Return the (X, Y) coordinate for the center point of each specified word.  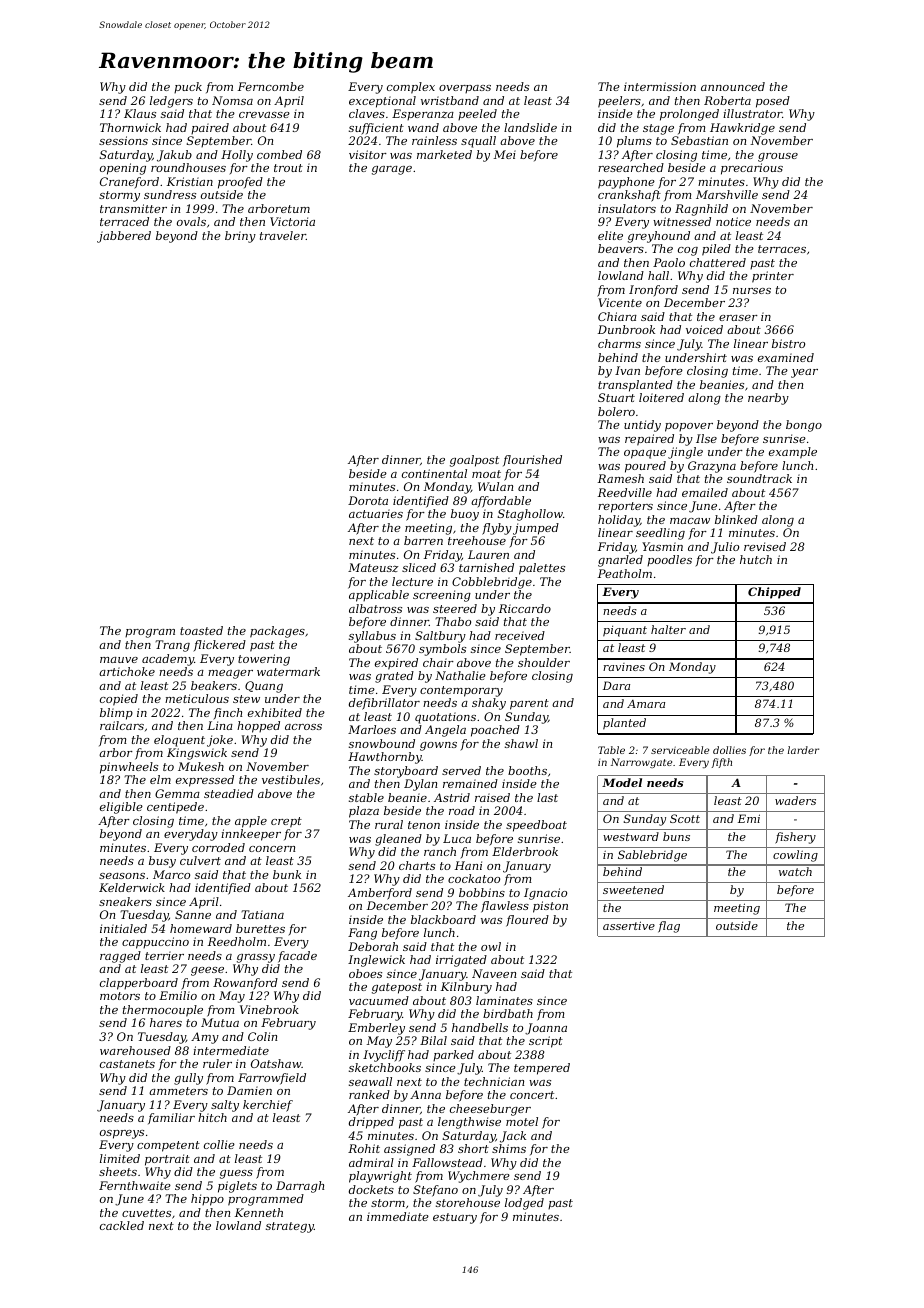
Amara (646, 704)
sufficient (376, 129)
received (520, 635)
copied (119, 700)
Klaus (140, 113)
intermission (660, 86)
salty (225, 1106)
